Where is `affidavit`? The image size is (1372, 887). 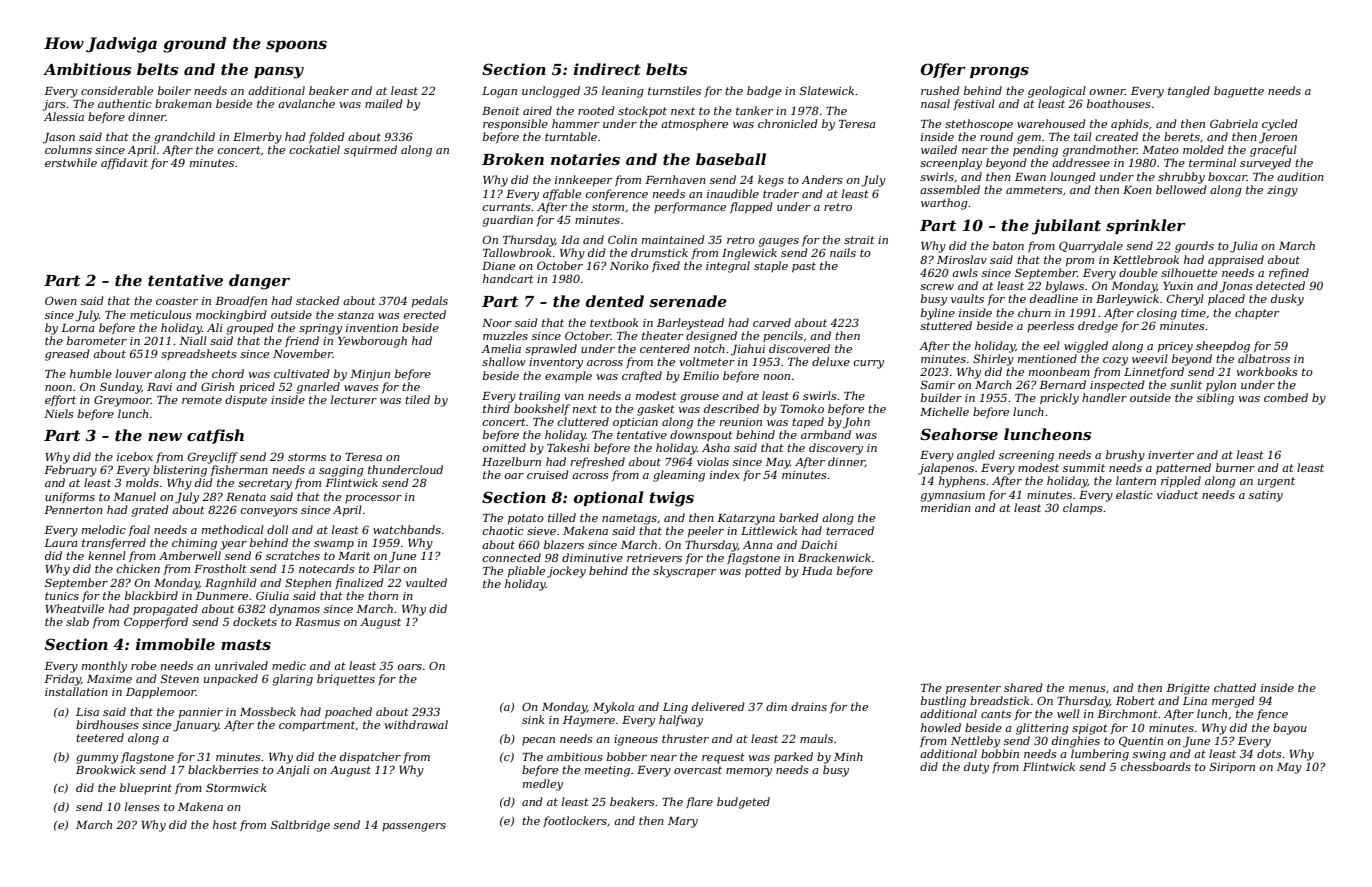 affidavit is located at coordinates (124, 163).
